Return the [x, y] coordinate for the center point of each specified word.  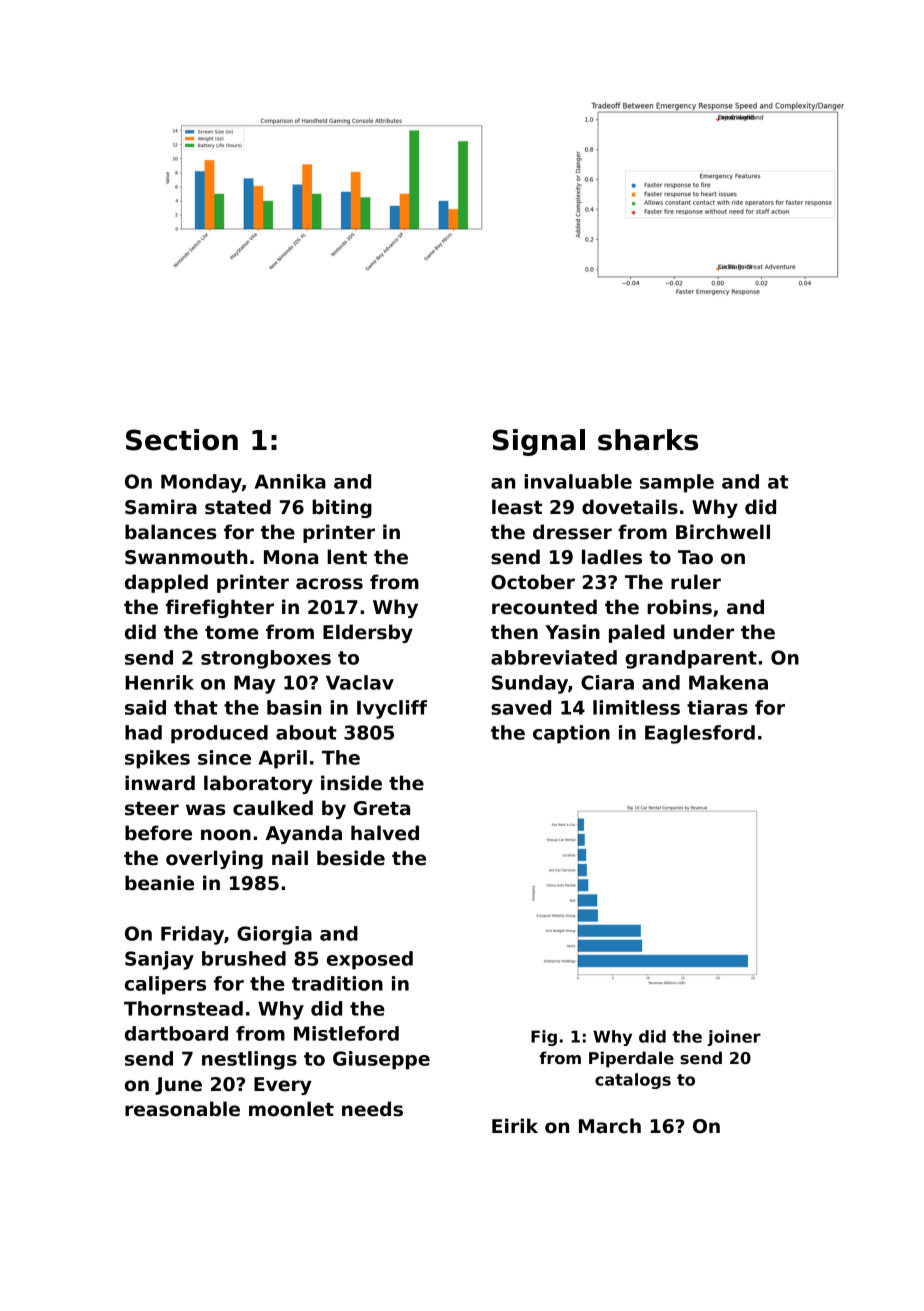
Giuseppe [381, 1060]
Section [182, 440]
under [704, 632]
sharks [648, 440]
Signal [539, 442]
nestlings [249, 1060]
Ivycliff [392, 709]
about [306, 732]
